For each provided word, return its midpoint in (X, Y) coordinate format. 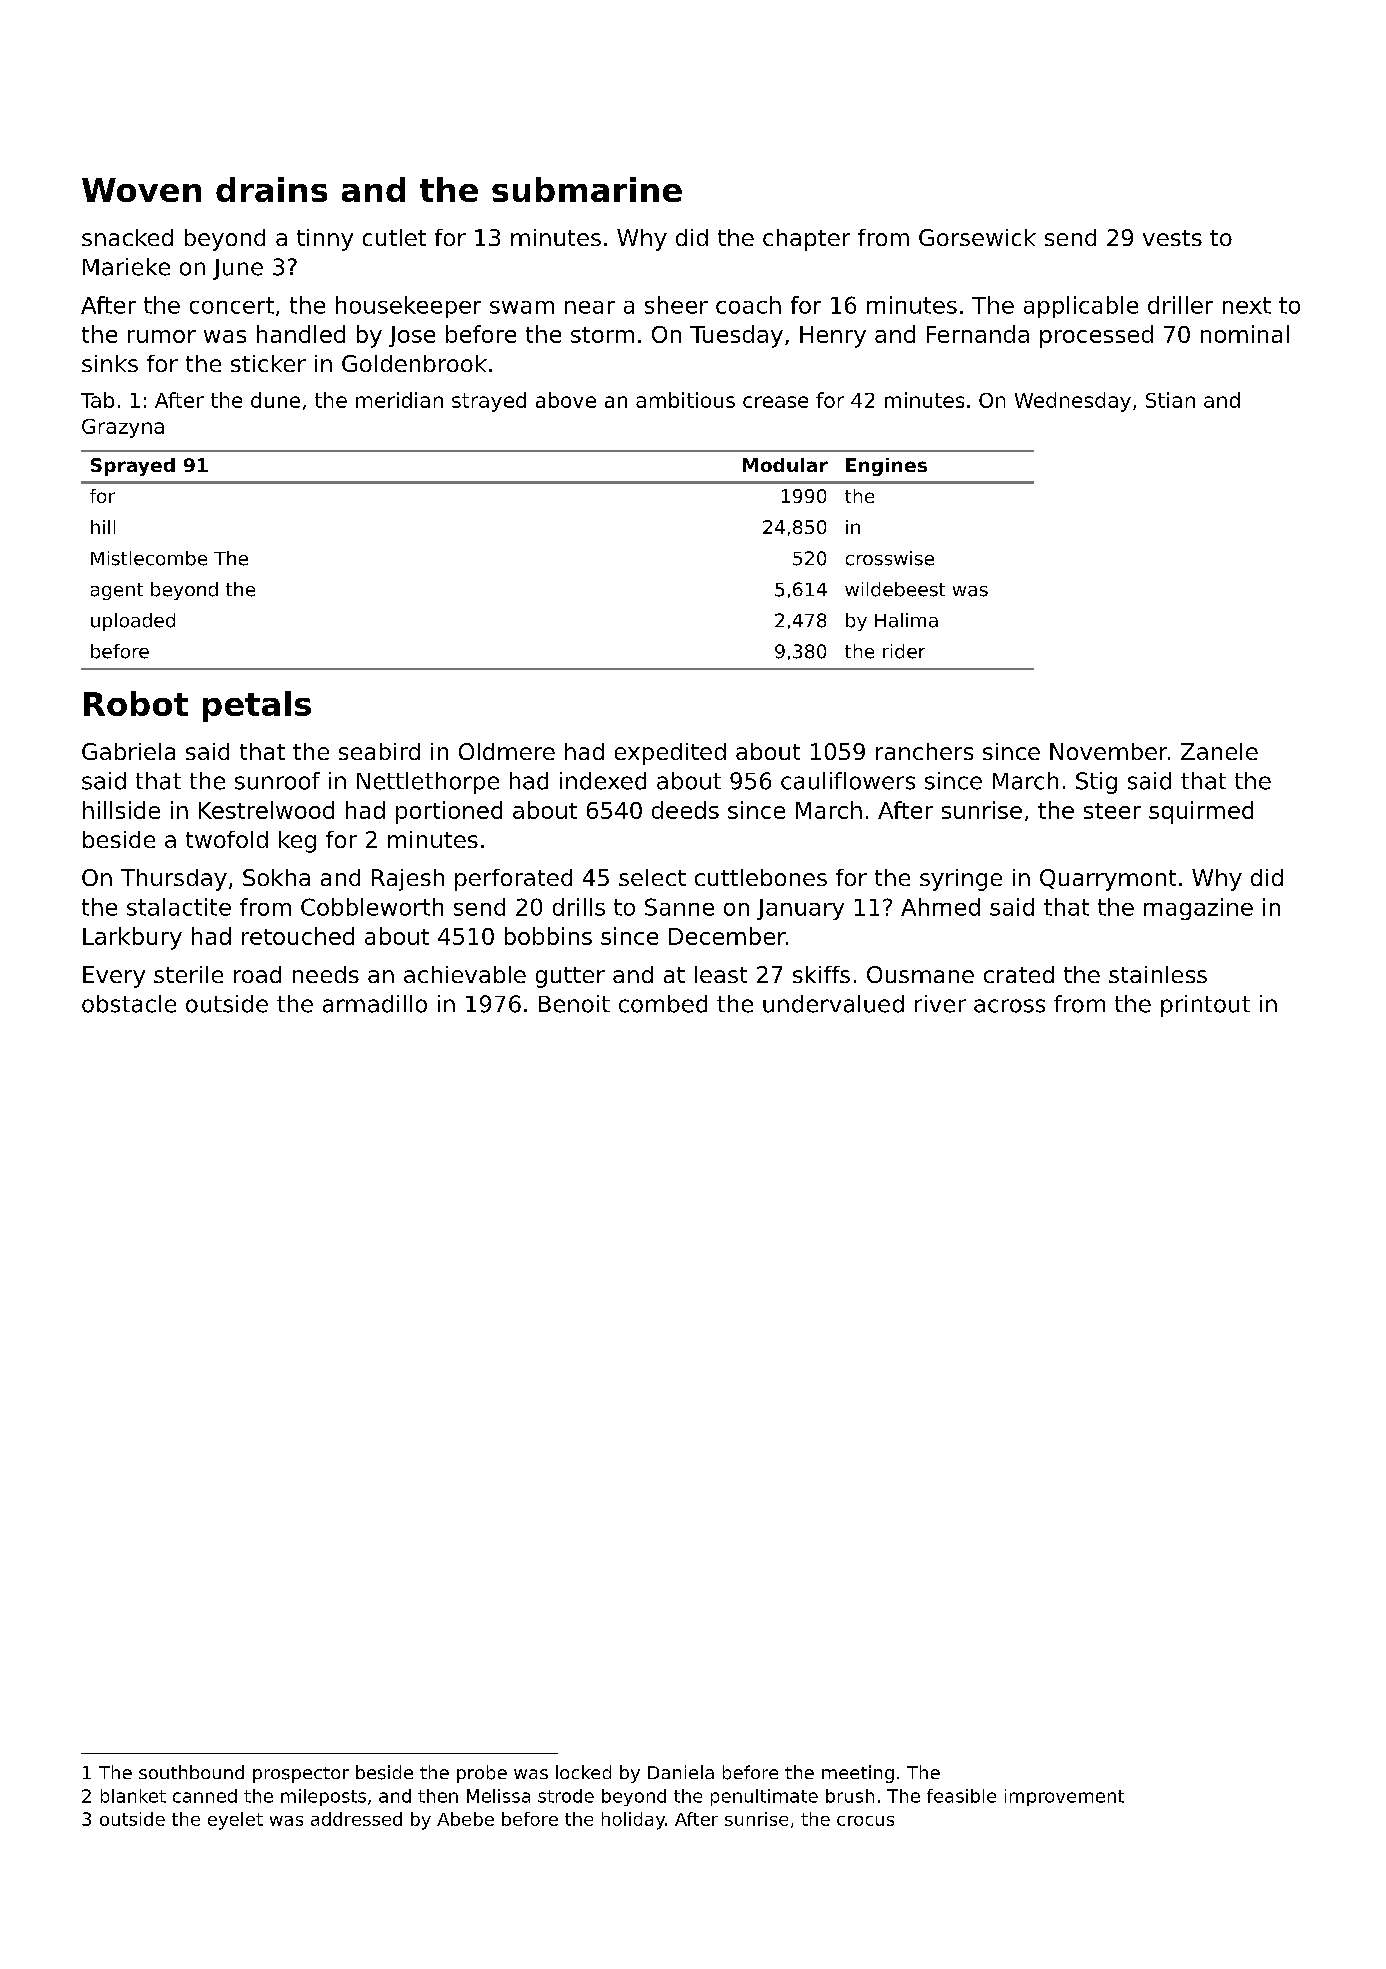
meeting (858, 1774)
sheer (676, 305)
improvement (1064, 1797)
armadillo (375, 1004)
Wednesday (1073, 402)
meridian (399, 400)
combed (663, 1004)
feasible (961, 1796)
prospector (301, 1775)
